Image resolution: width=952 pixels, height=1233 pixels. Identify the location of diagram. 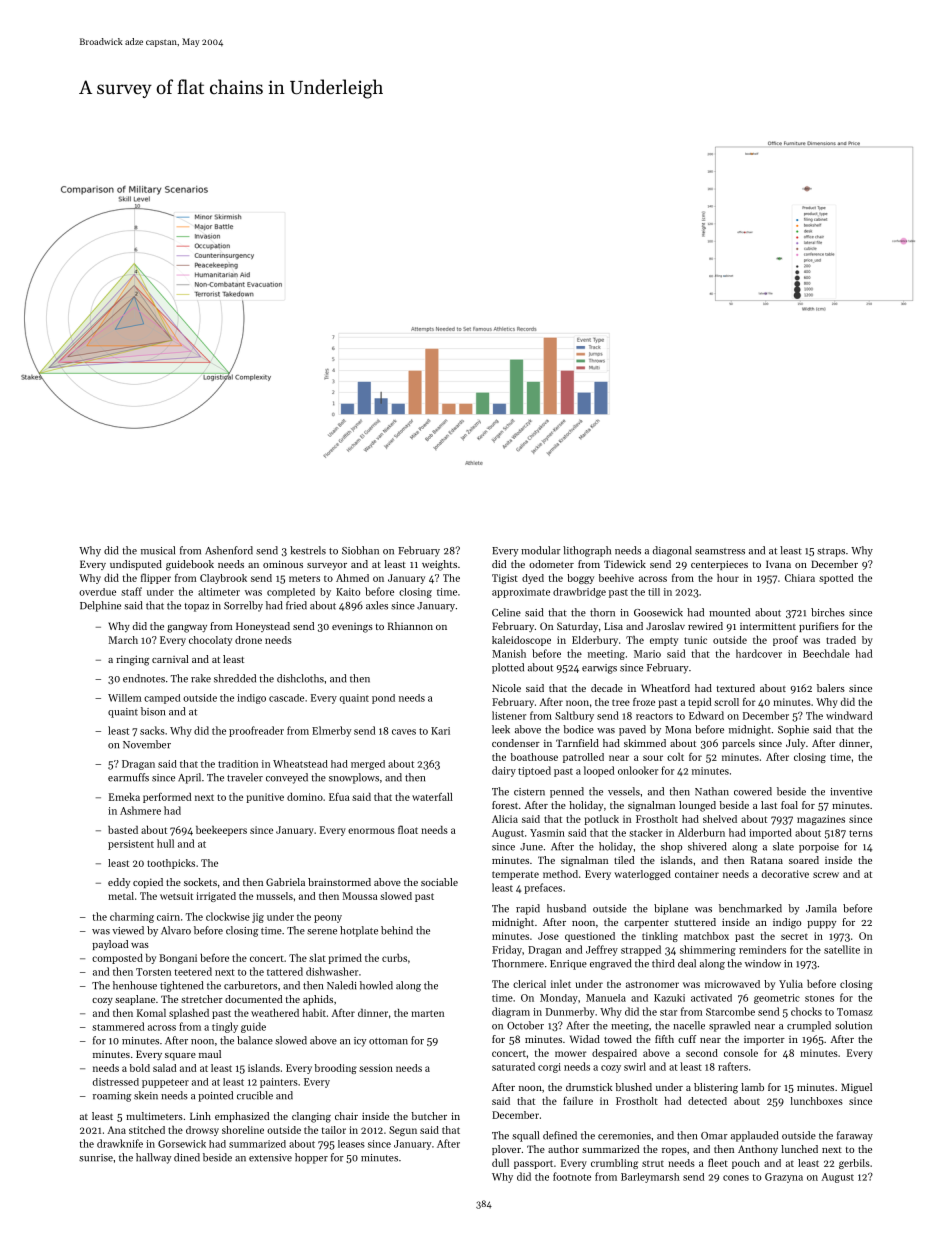
(511, 1012).
